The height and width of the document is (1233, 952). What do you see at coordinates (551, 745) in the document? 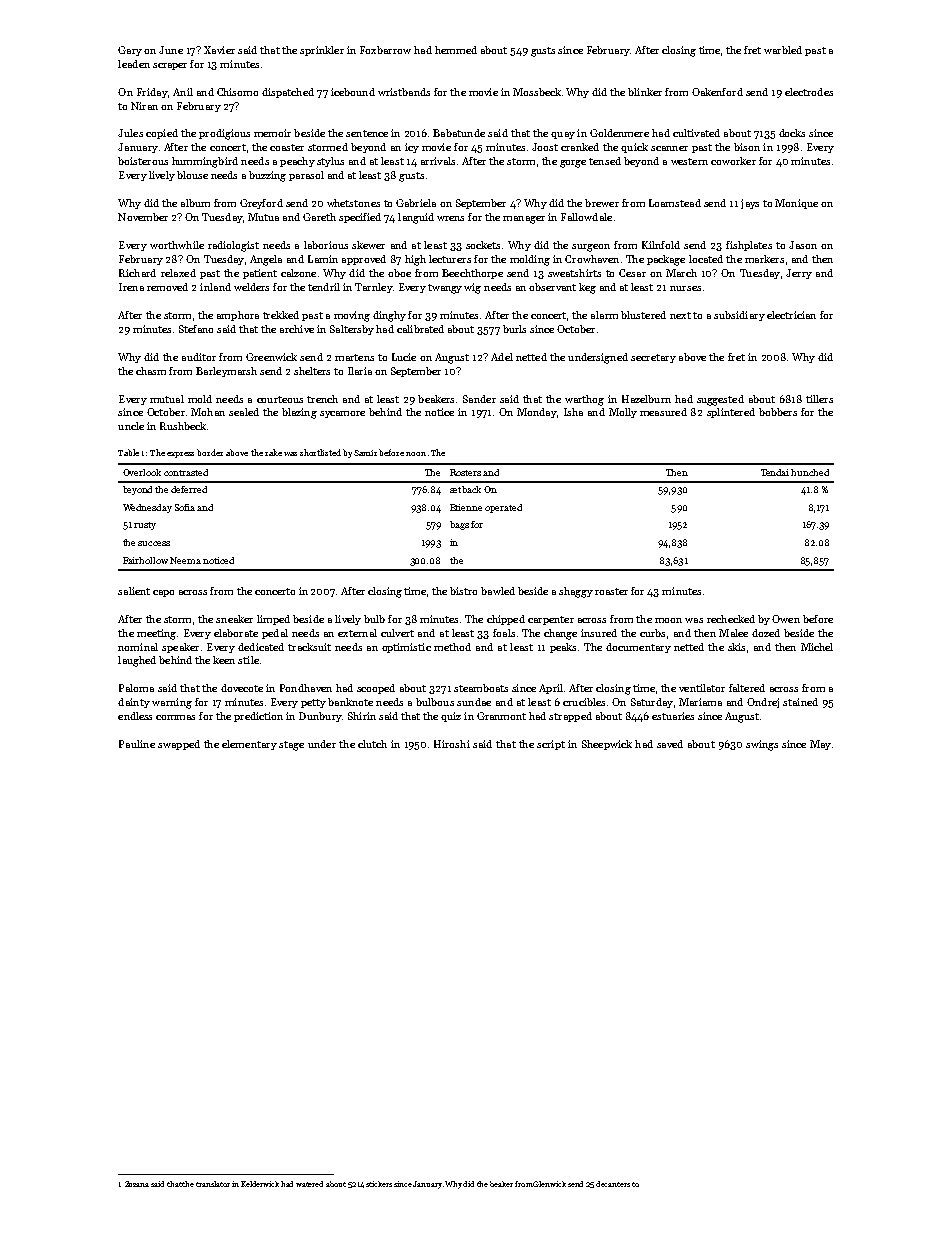
I see `script` at bounding box center [551, 745].
